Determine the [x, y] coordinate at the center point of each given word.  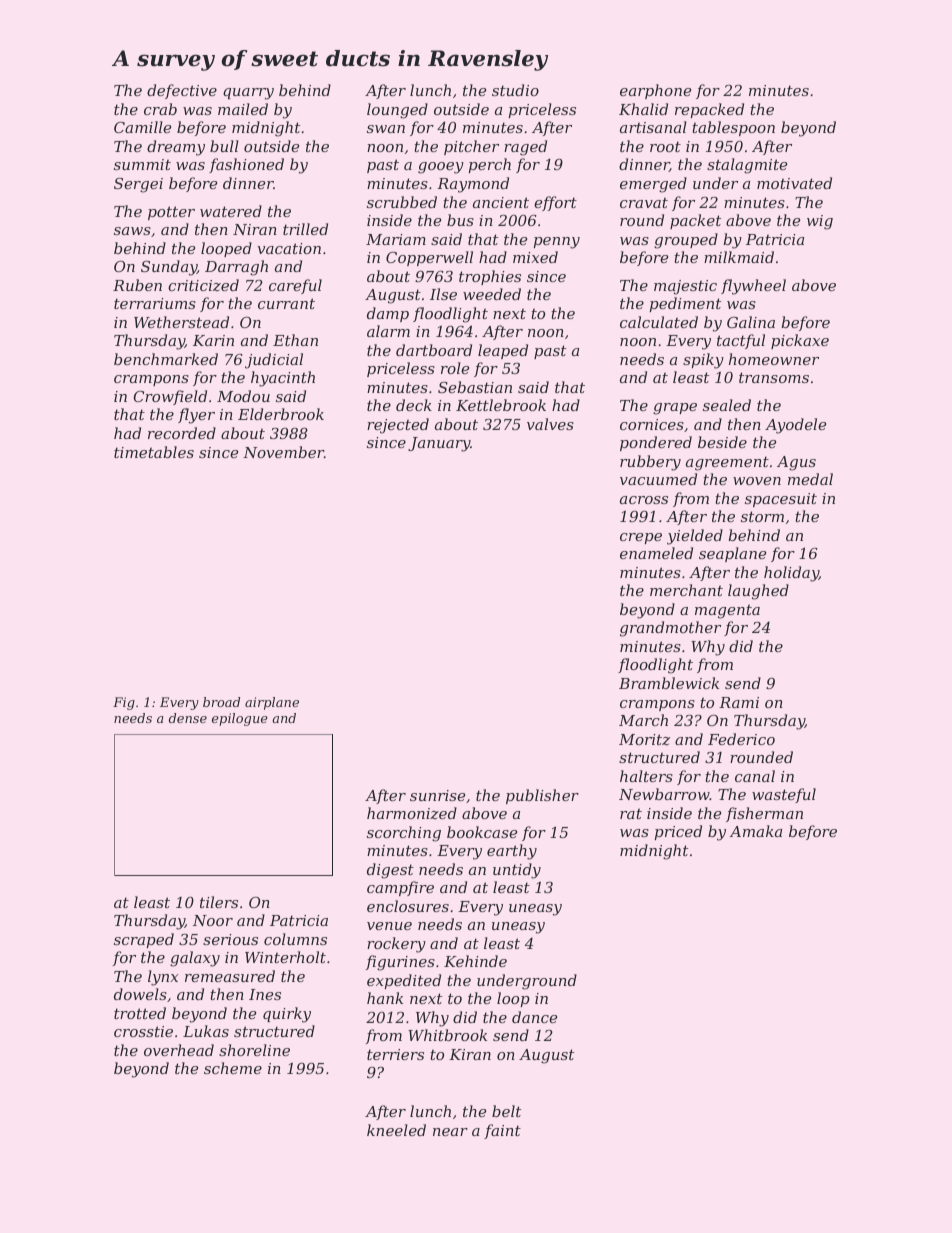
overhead [179, 1050]
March [643, 720]
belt [506, 1111]
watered [231, 211]
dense [188, 718]
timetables [154, 452]
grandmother [670, 629]
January [439, 444]
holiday [791, 574]
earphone [655, 91]
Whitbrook [447, 1035]
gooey [441, 168]
